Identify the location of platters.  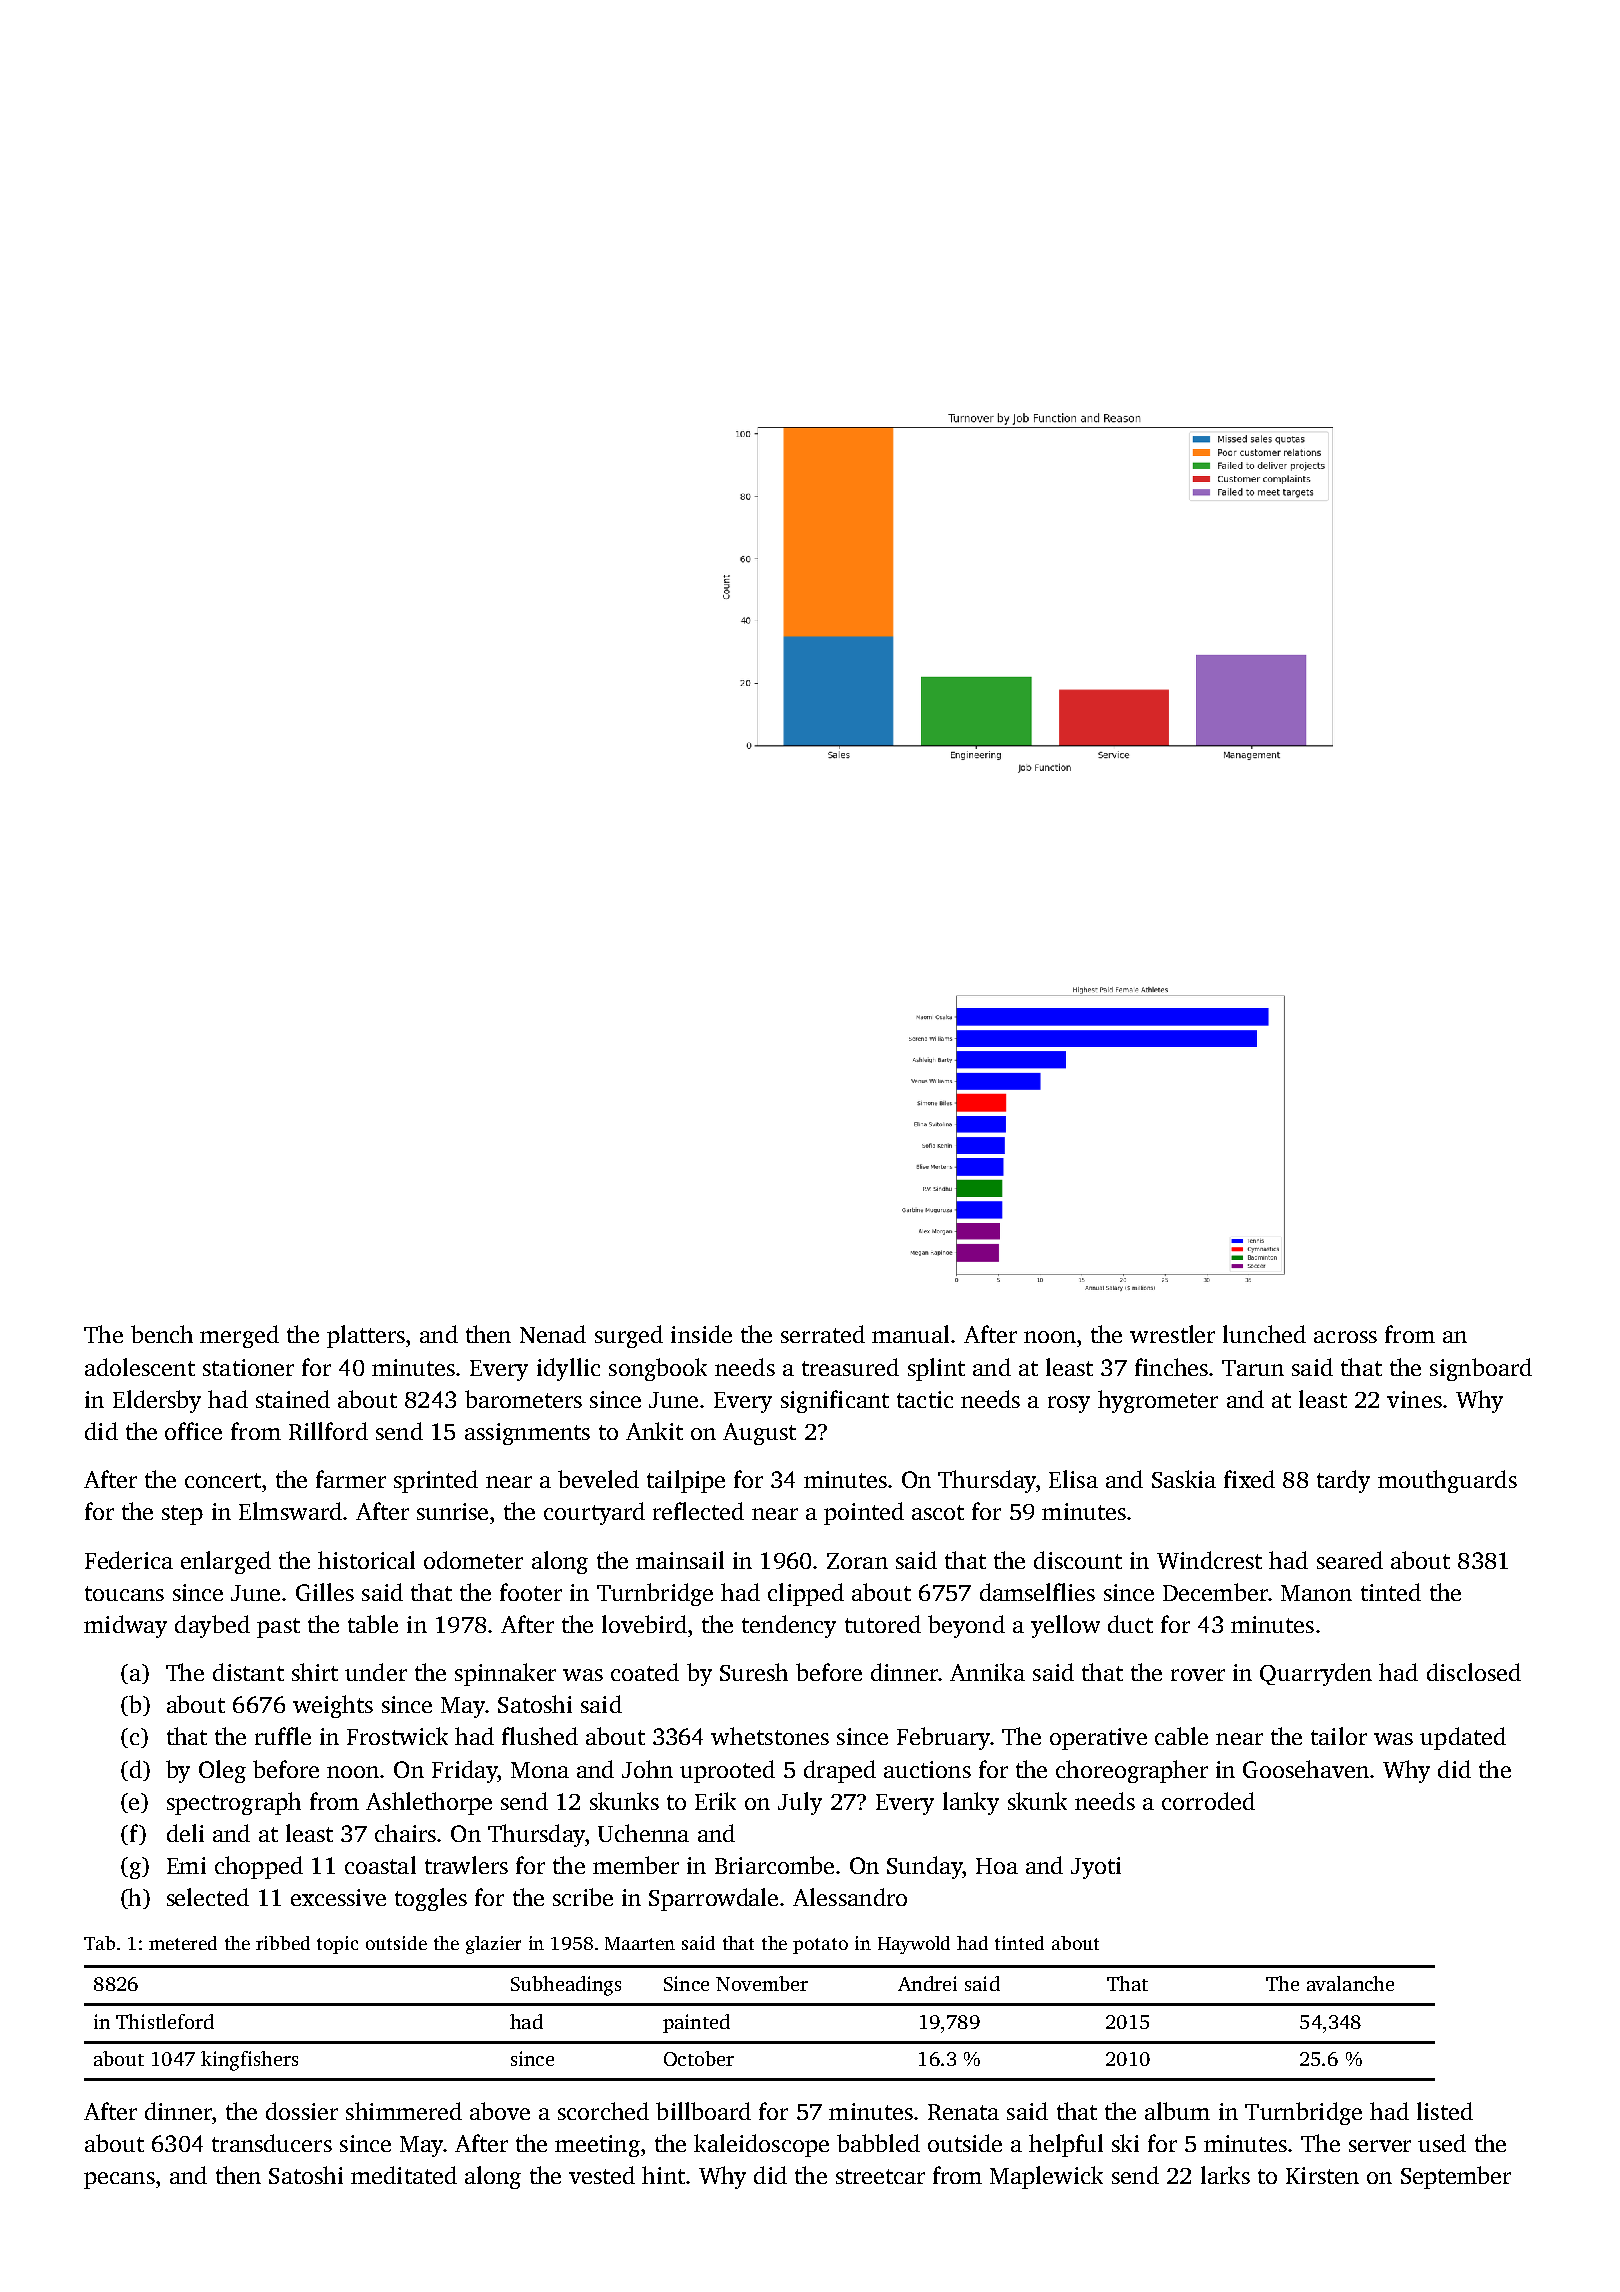
(366, 1336).
